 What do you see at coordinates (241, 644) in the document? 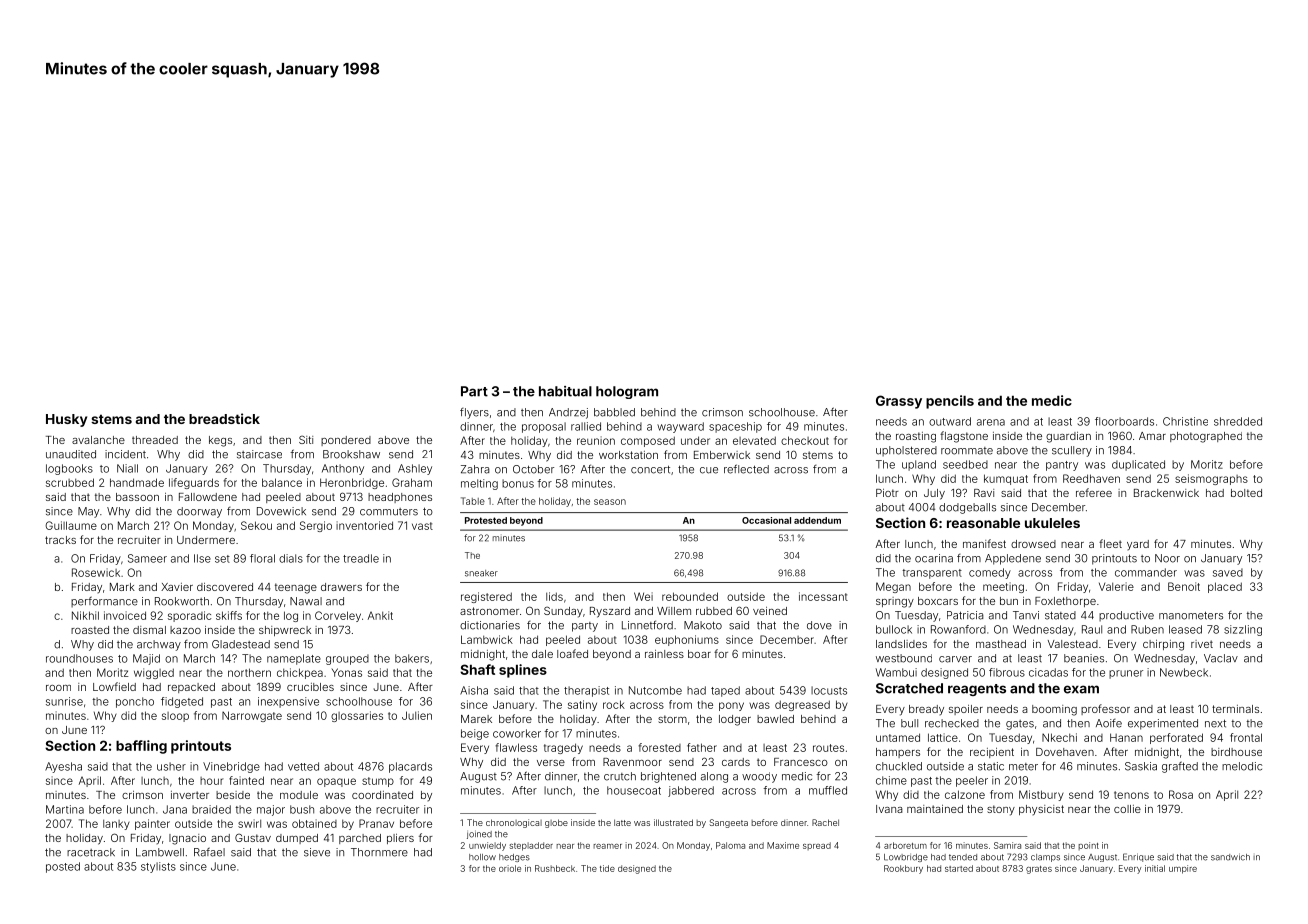
I see `Gladestead` at bounding box center [241, 644].
